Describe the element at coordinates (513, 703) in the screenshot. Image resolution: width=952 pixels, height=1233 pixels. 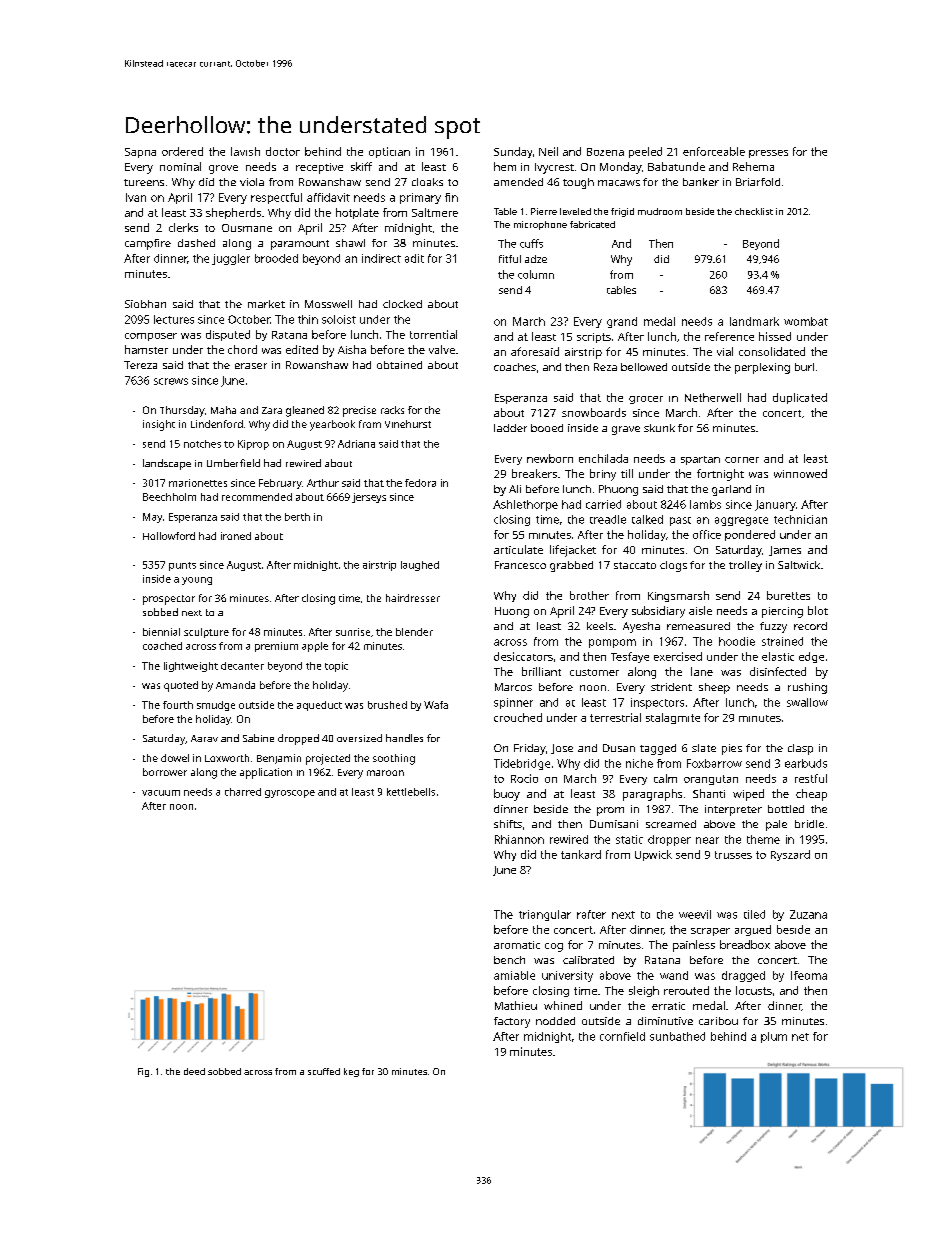
I see `spinner` at that location.
